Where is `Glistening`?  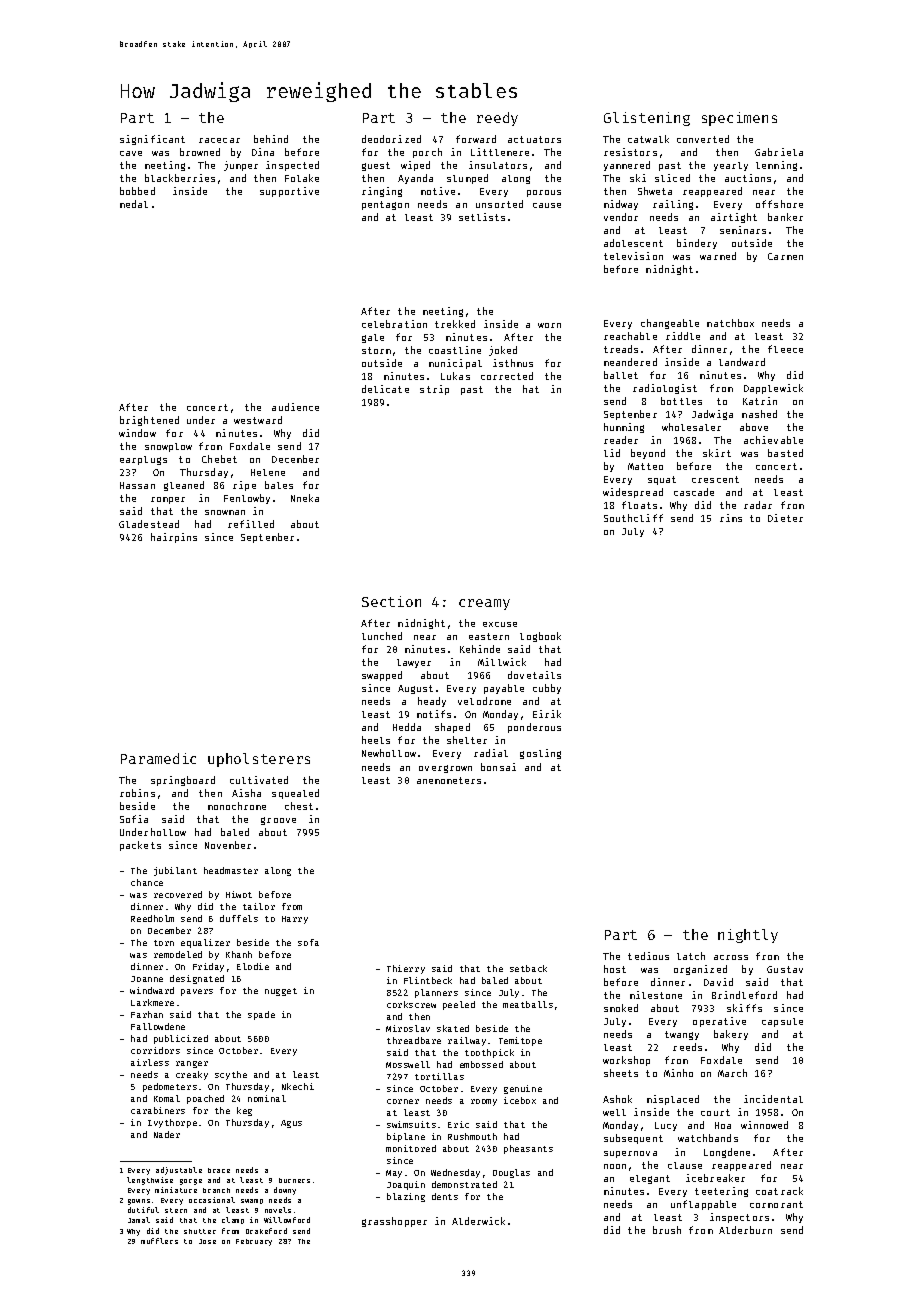
Glistening is located at coordinates (647, 119).
